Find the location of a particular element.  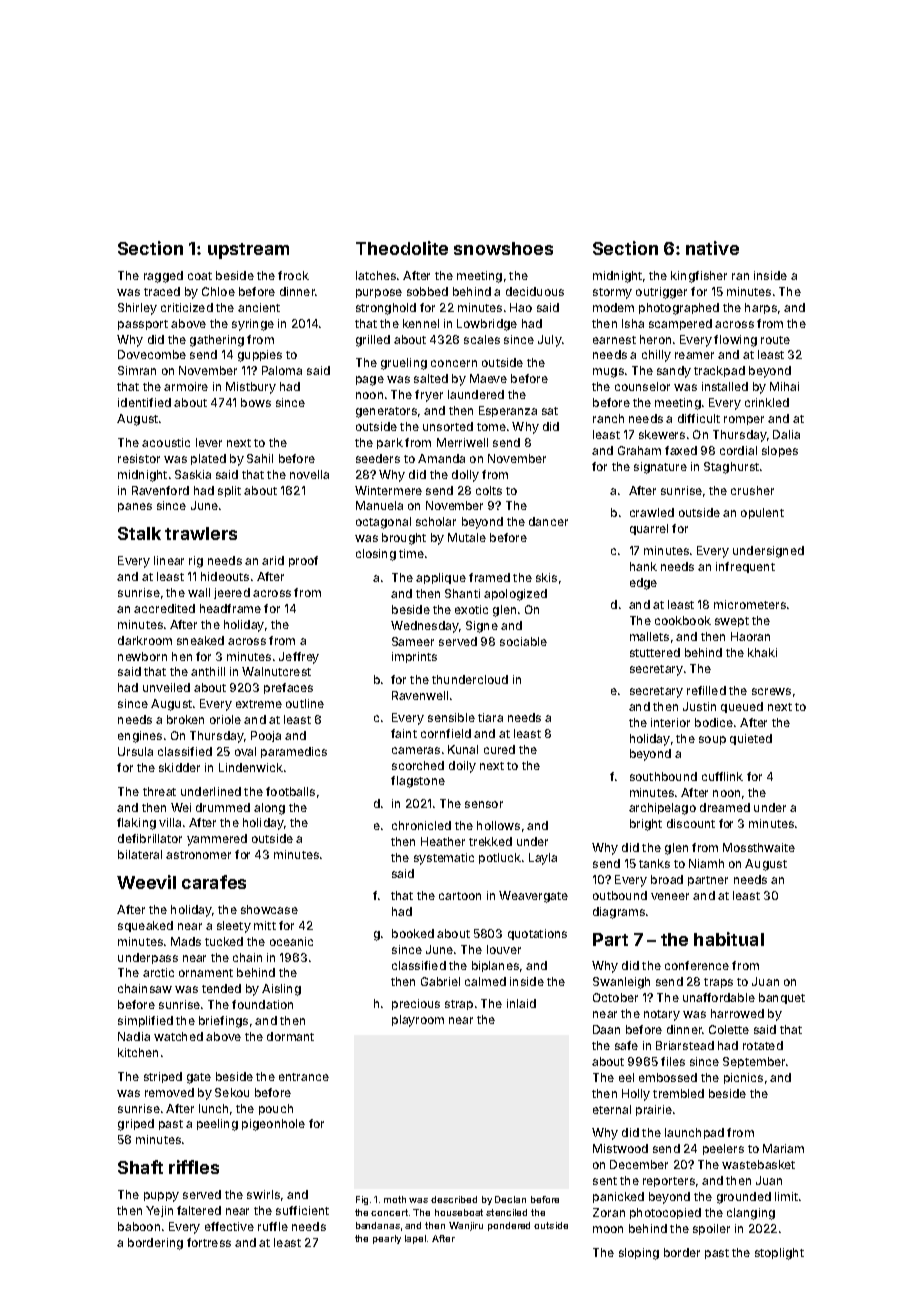

systematic is located at coordinates (444, 859).
